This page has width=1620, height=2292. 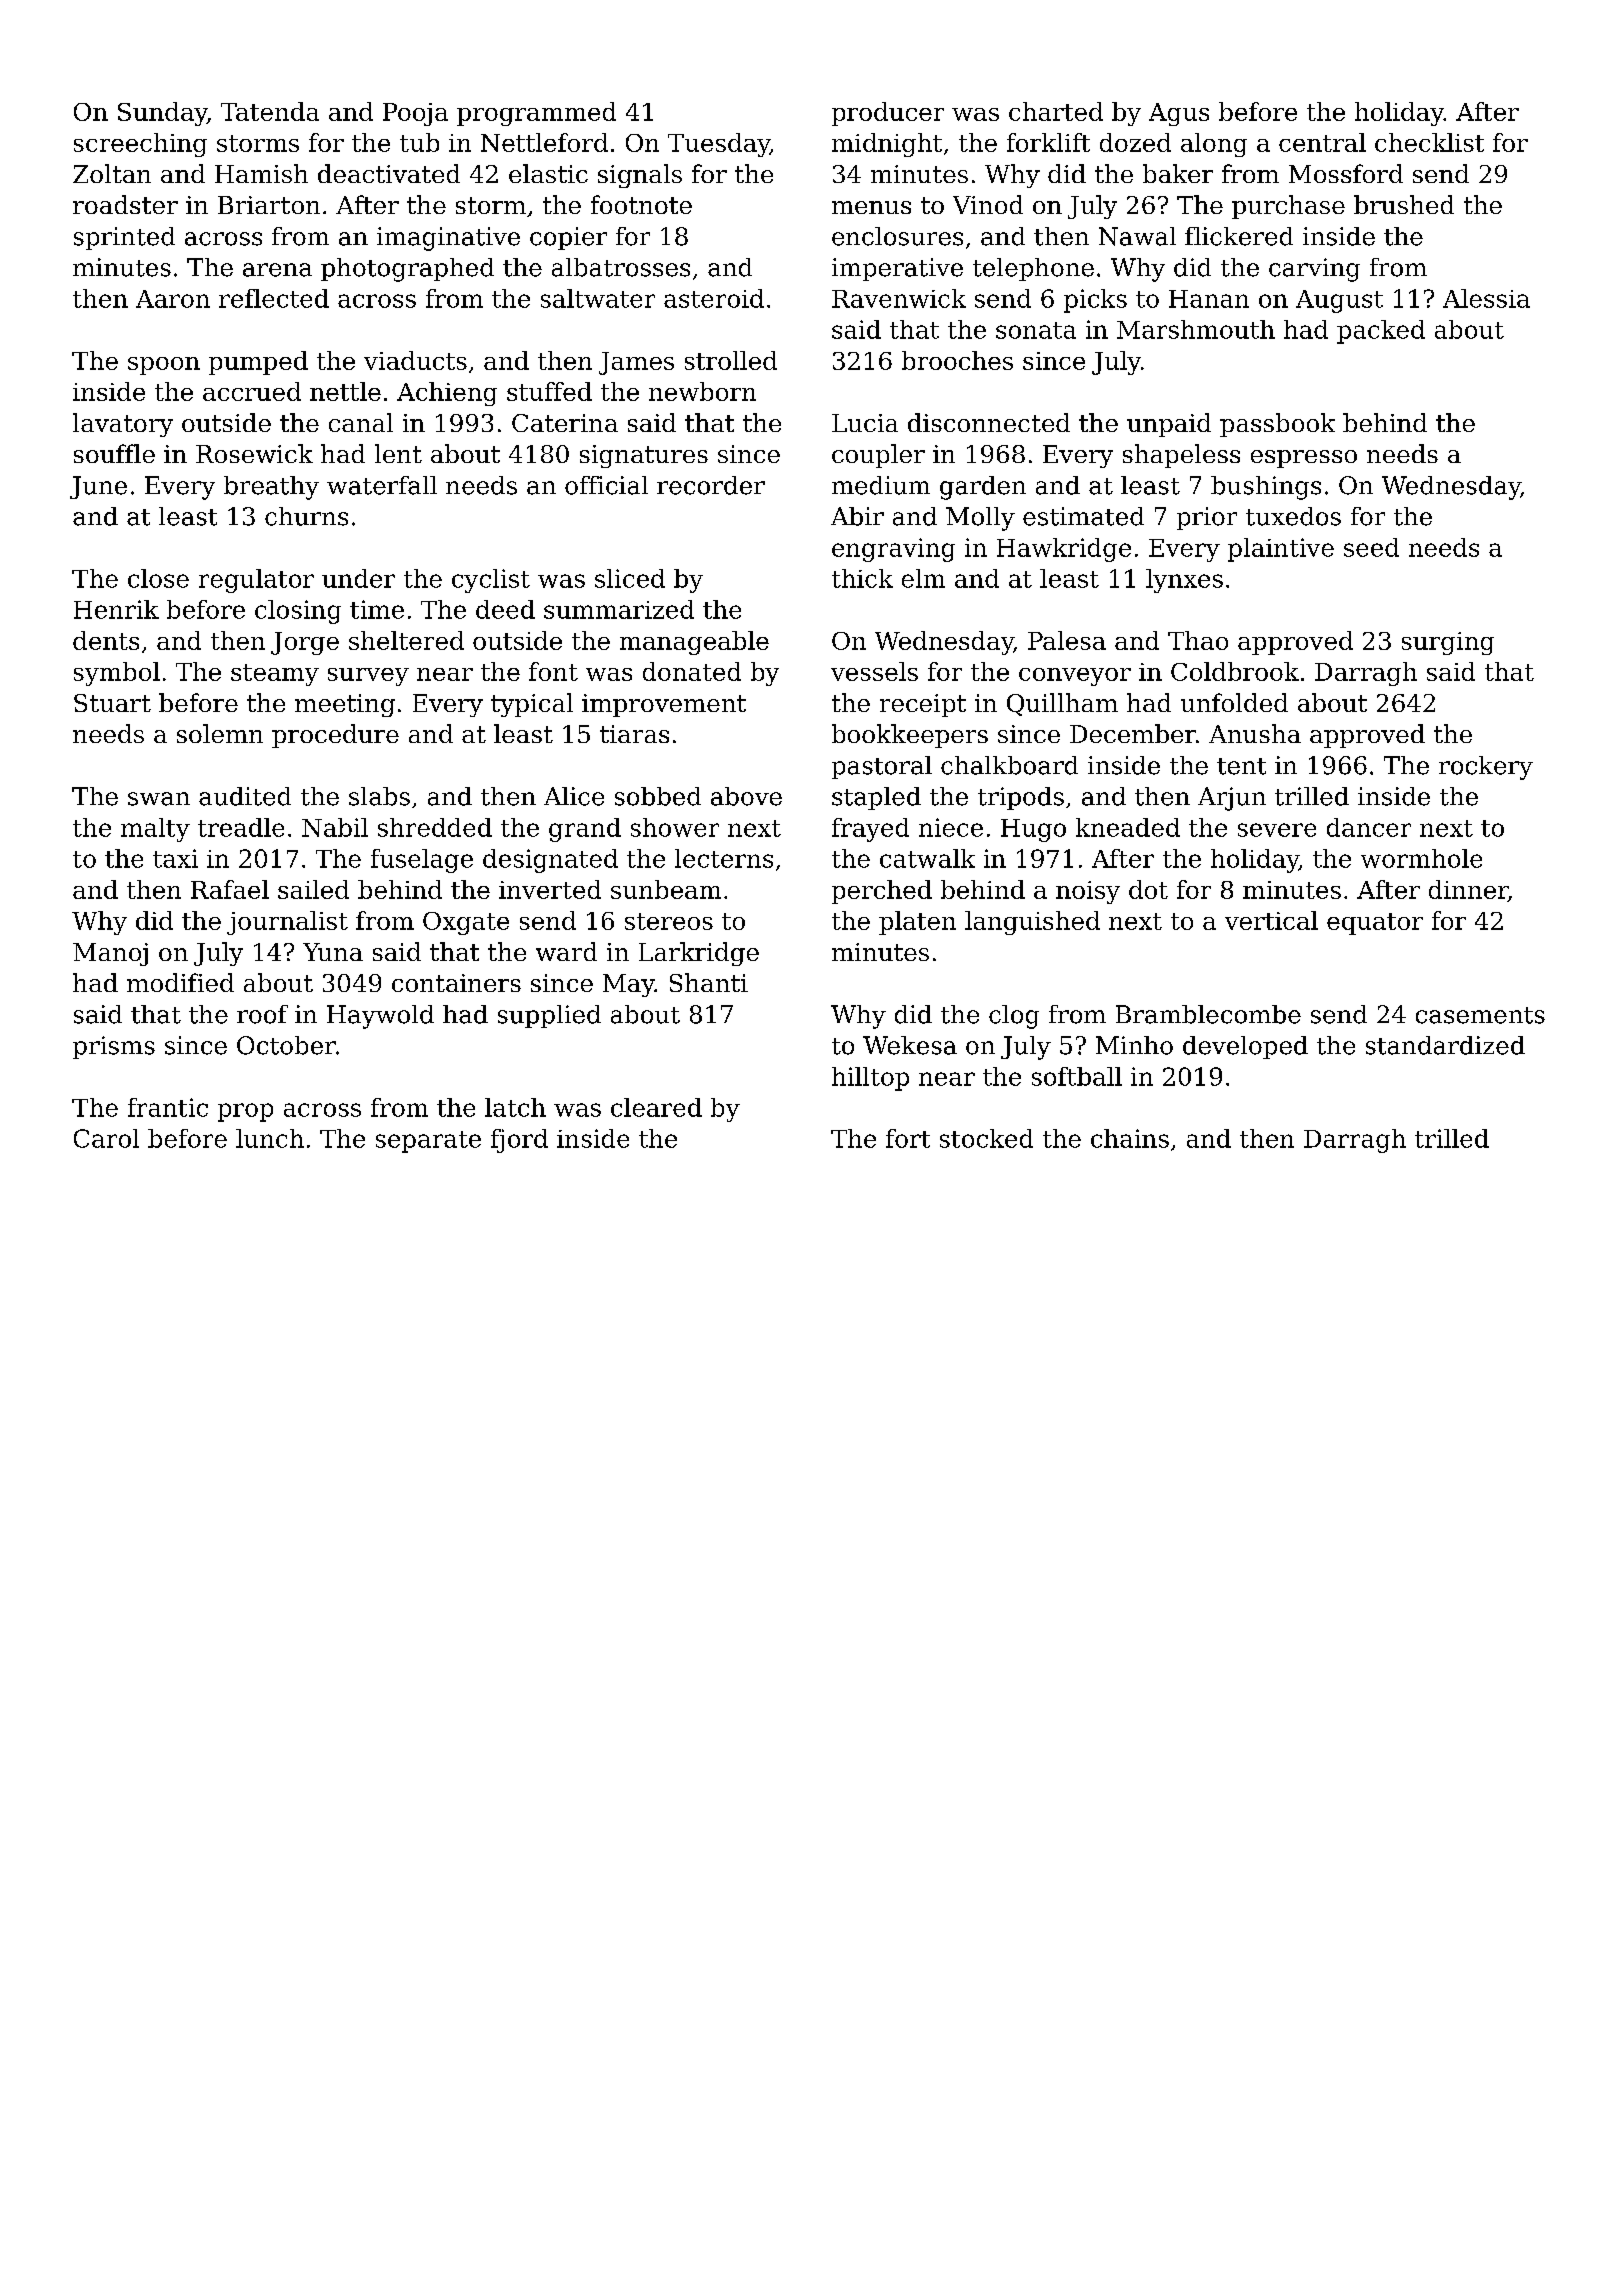 I want to click on recorder, so click(x=711, y=485).
